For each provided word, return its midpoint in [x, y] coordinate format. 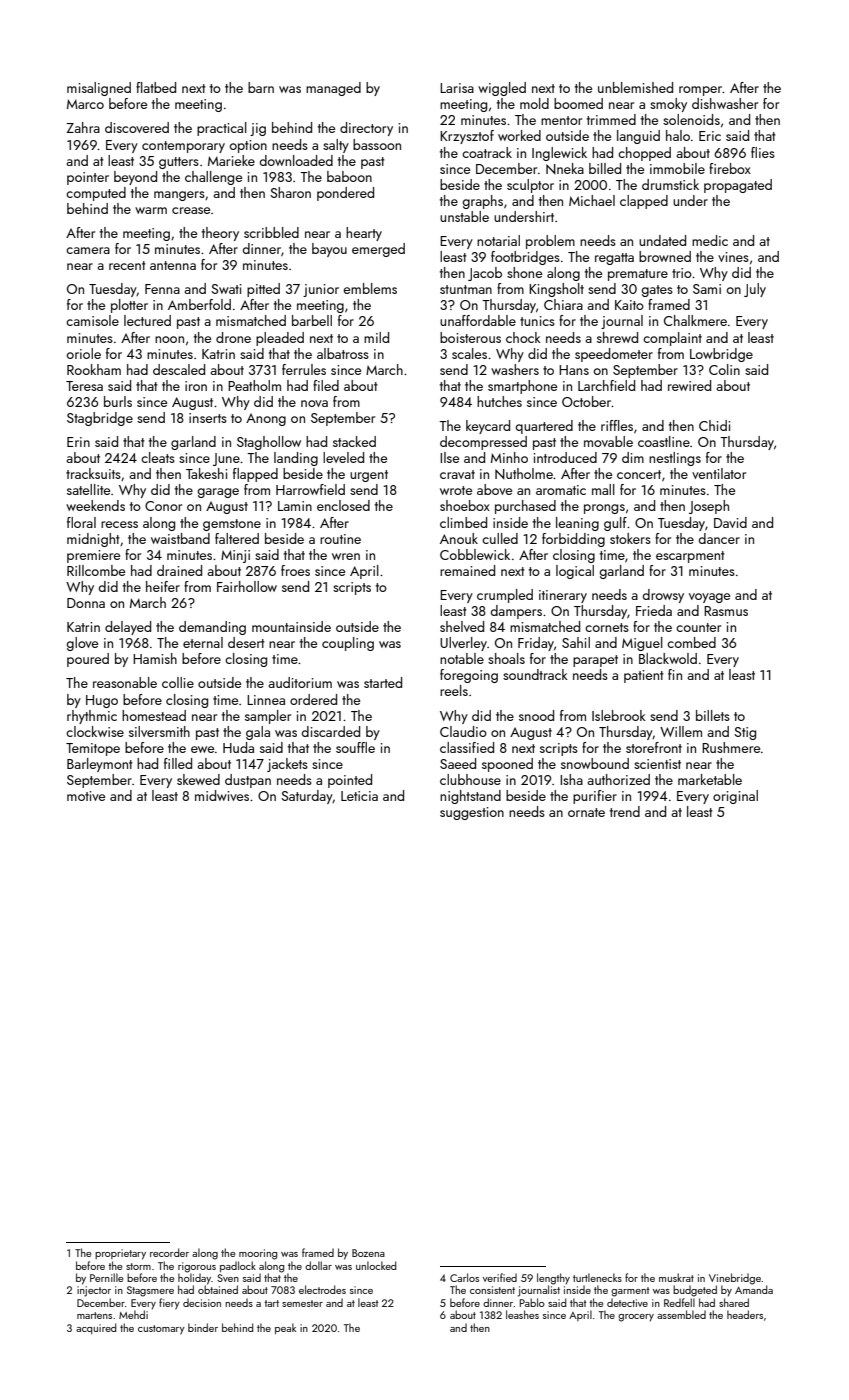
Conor [163, 506]
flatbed [156, 87]
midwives [222, 795]
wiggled [502, 89]
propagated [738, 186]
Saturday [307, 797]
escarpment [690, 557]
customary [161, 1330]
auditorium [300, 682]
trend [625, 811]
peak [285, 1328]
